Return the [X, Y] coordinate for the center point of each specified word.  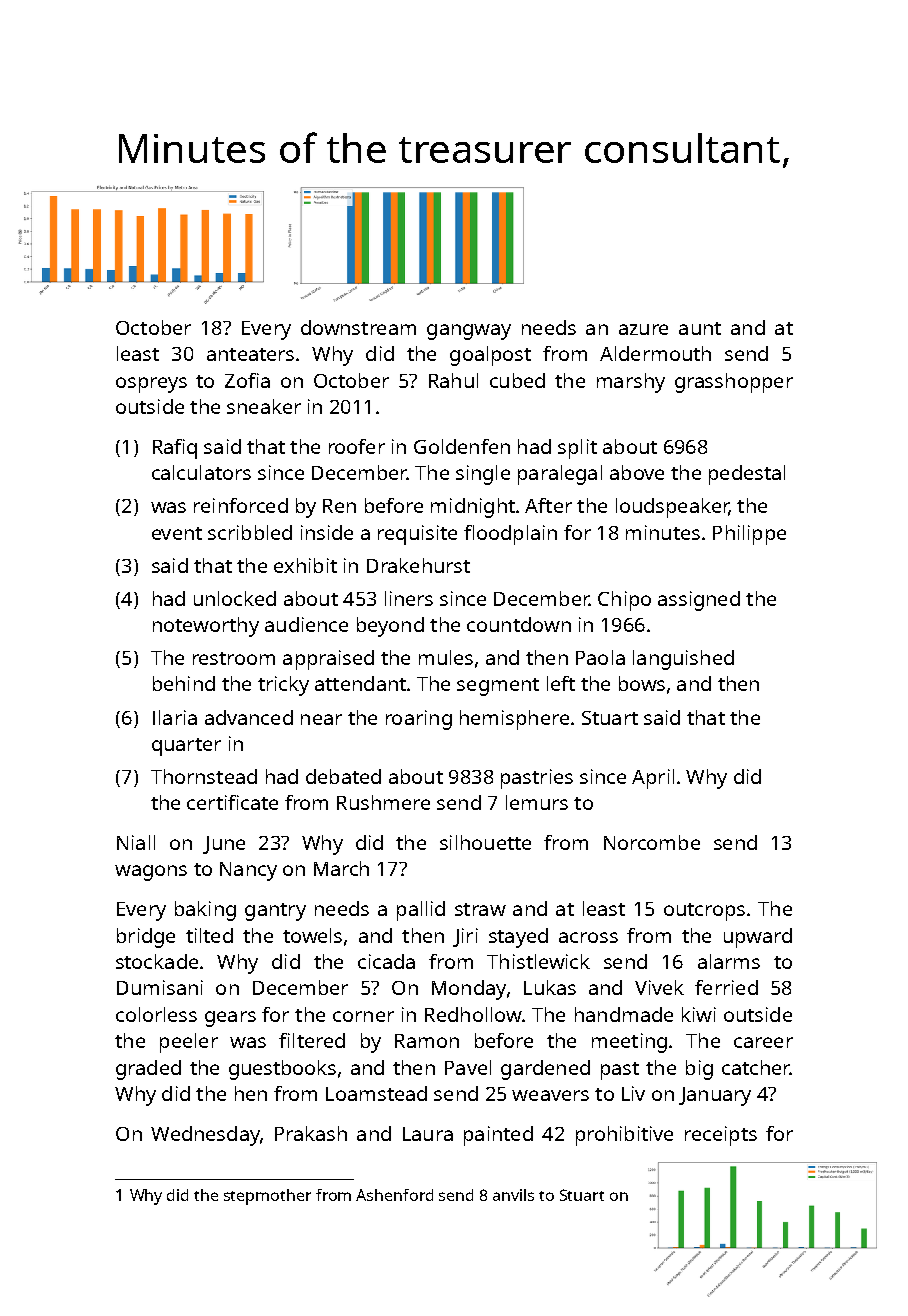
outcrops [704, 912]
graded [148, 1070]
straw [480, 909]
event [177, 533]
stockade [157, 961]
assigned [699, 601]
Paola [600, 657]
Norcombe [652, 842]
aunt [700, 328]
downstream [358, 327]
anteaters [250, 354]
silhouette [485, 842]
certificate [232, 802]
